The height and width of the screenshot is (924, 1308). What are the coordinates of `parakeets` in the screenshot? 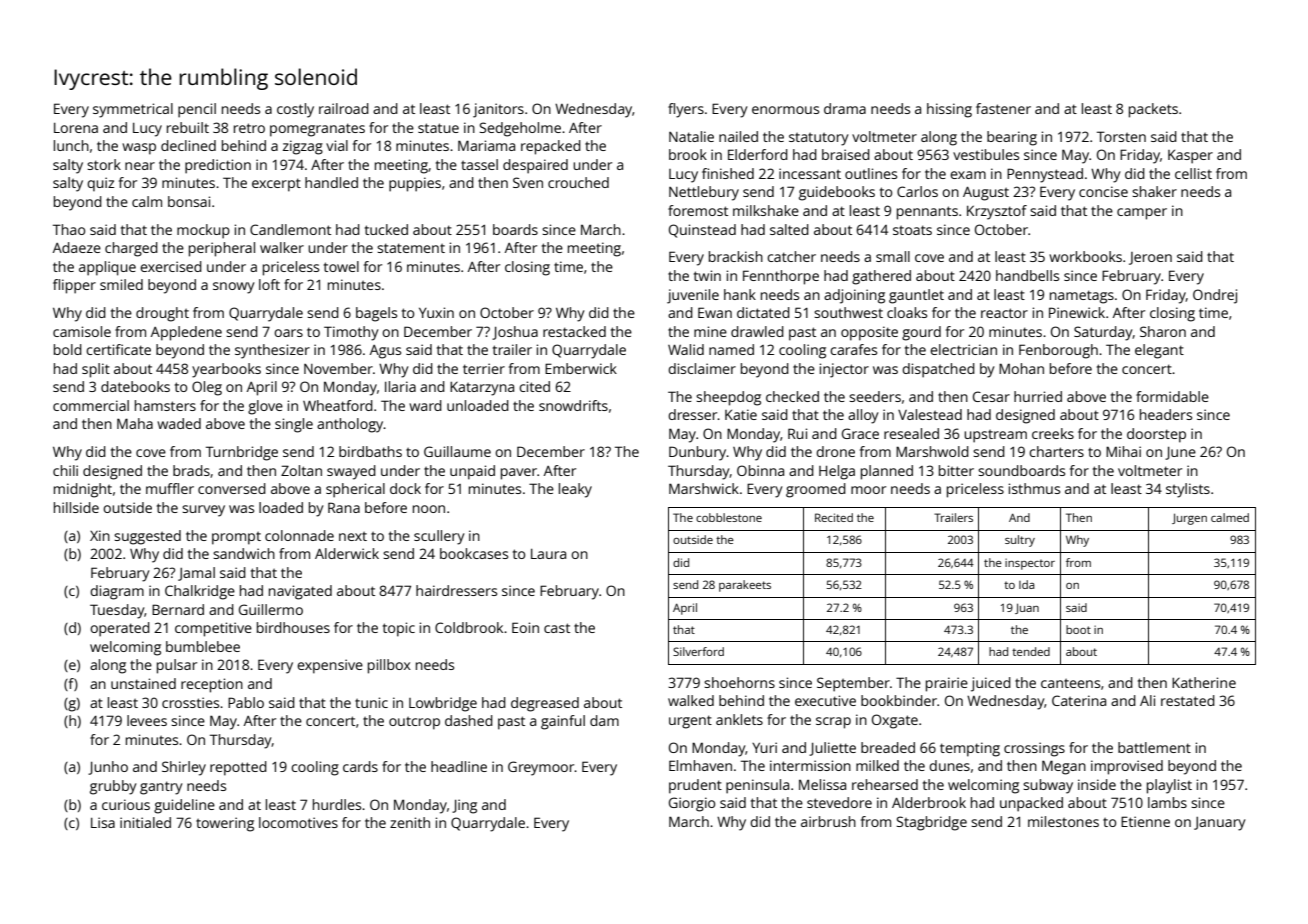 It's located at (745, 586).
